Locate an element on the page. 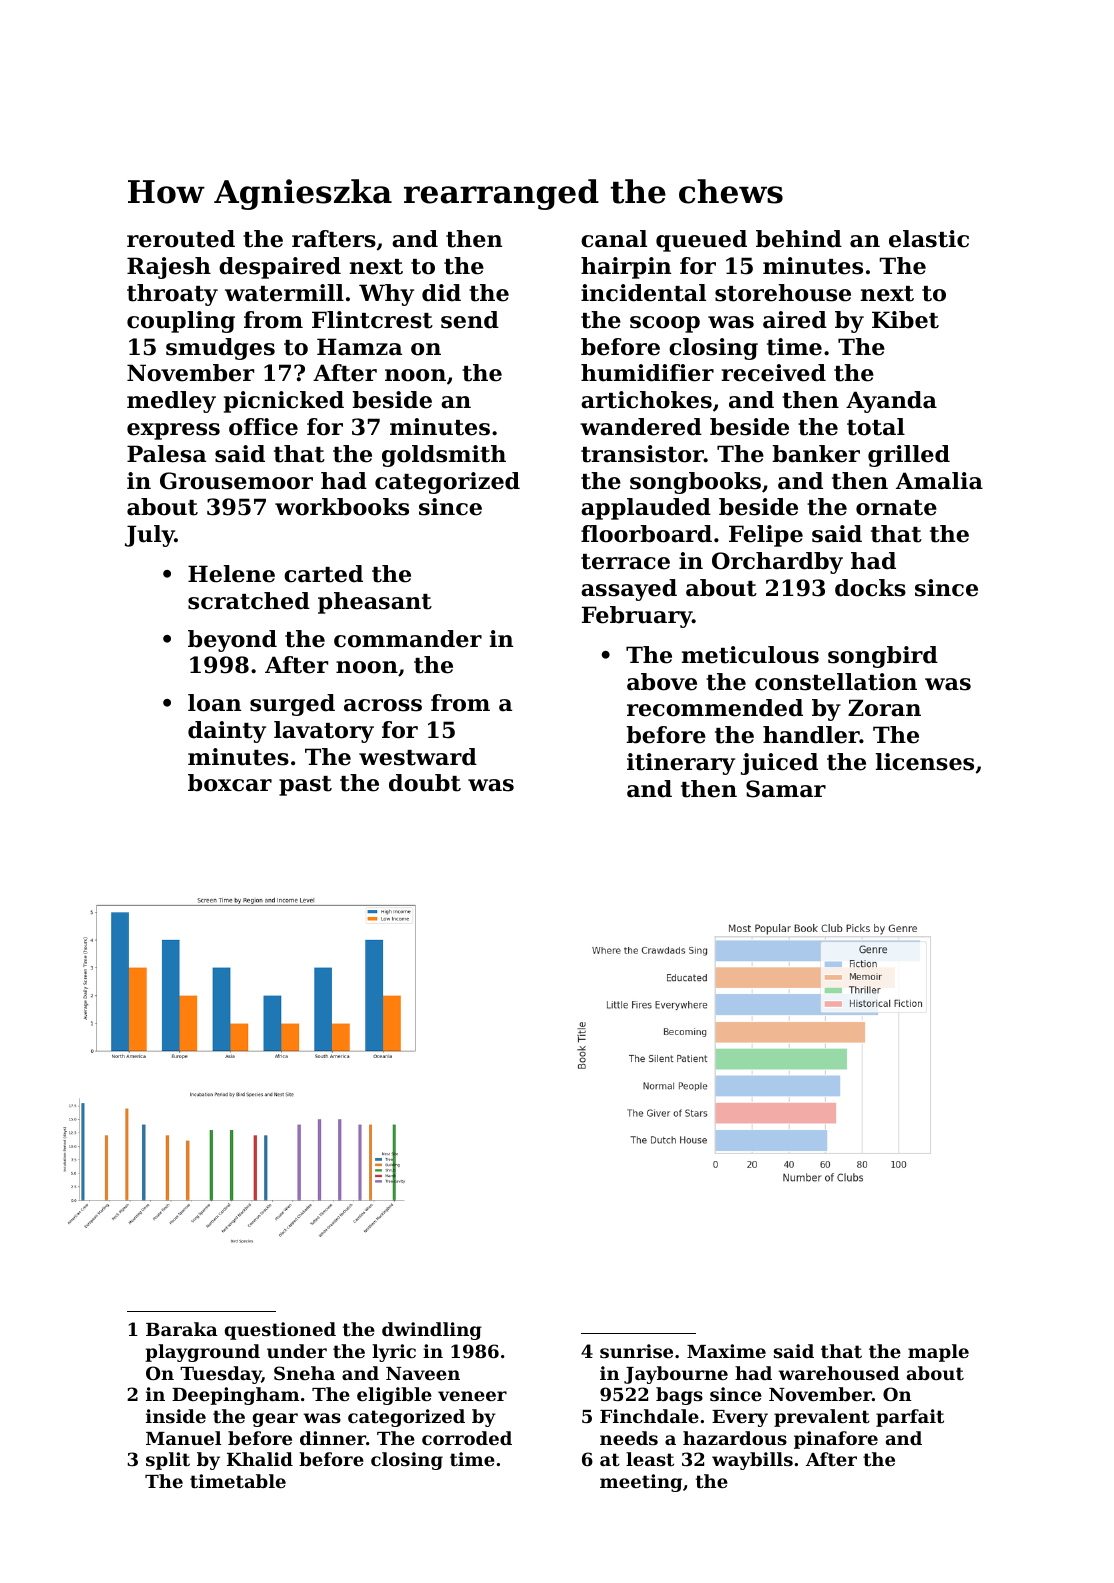 This document has height=1583, width=1114. behind is located at coordinates (799, 239).
